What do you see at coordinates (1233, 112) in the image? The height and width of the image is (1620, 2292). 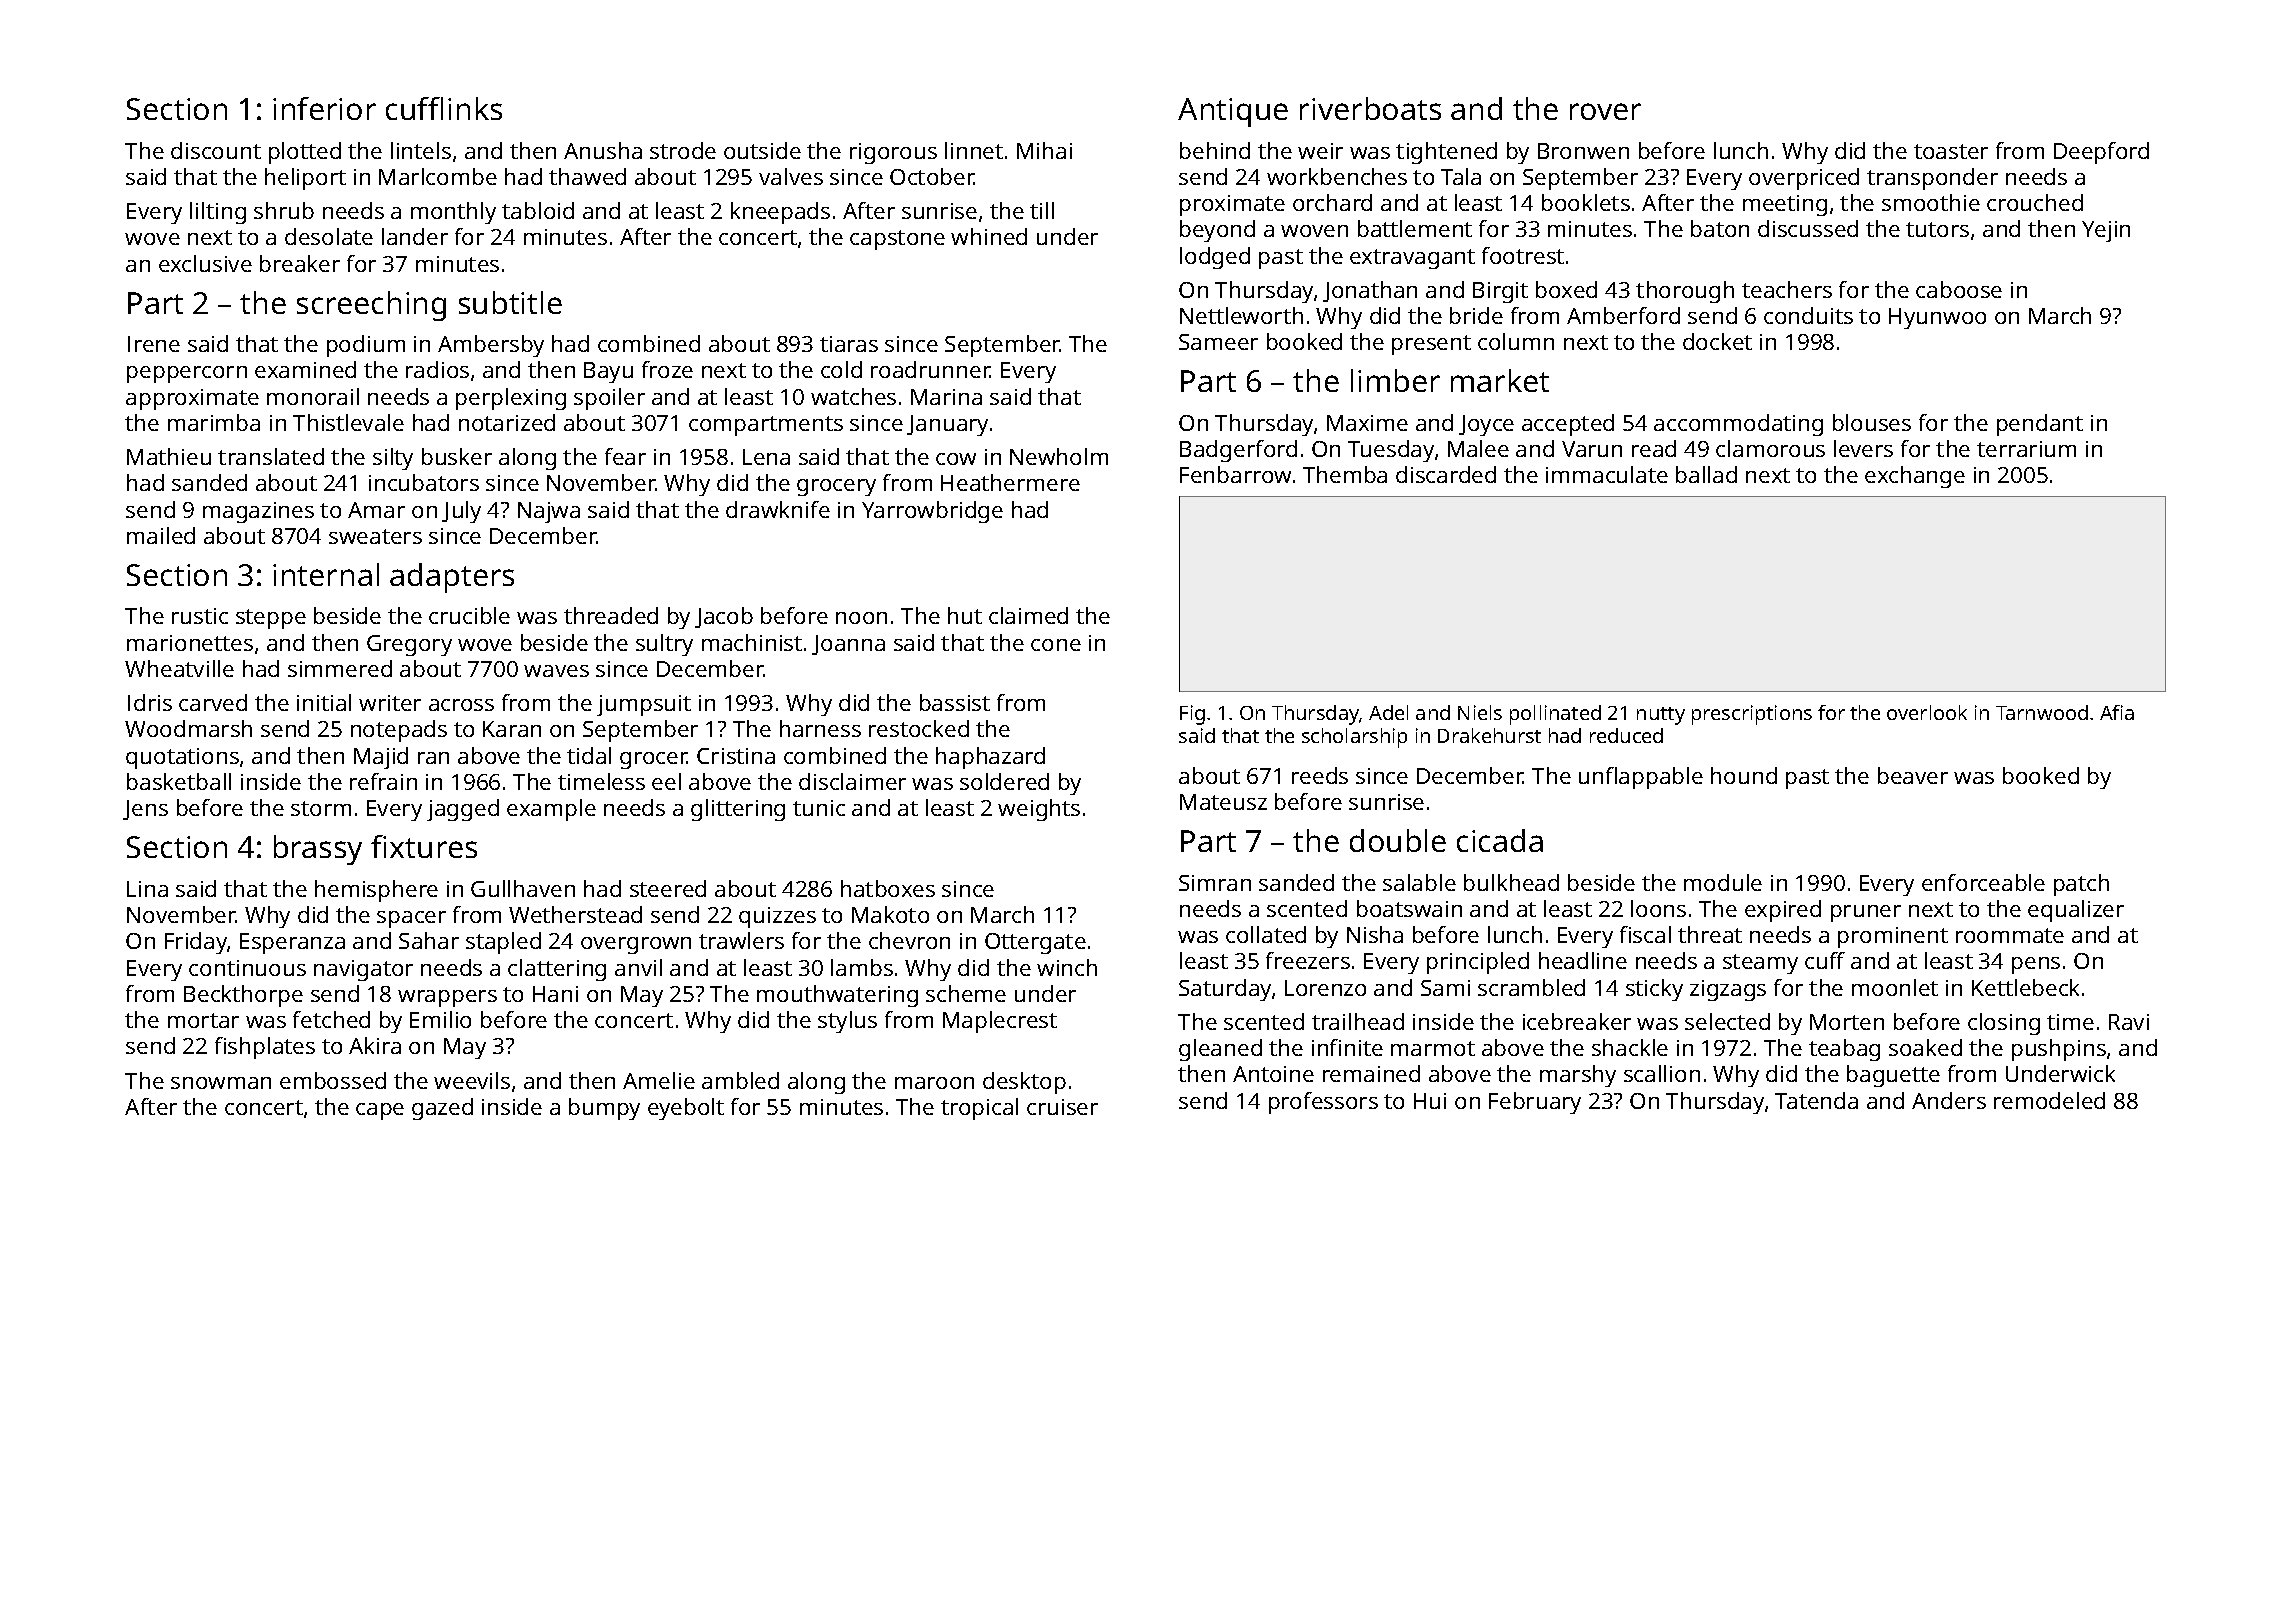 I see `Antique` at bounding box center [1233, 112].
